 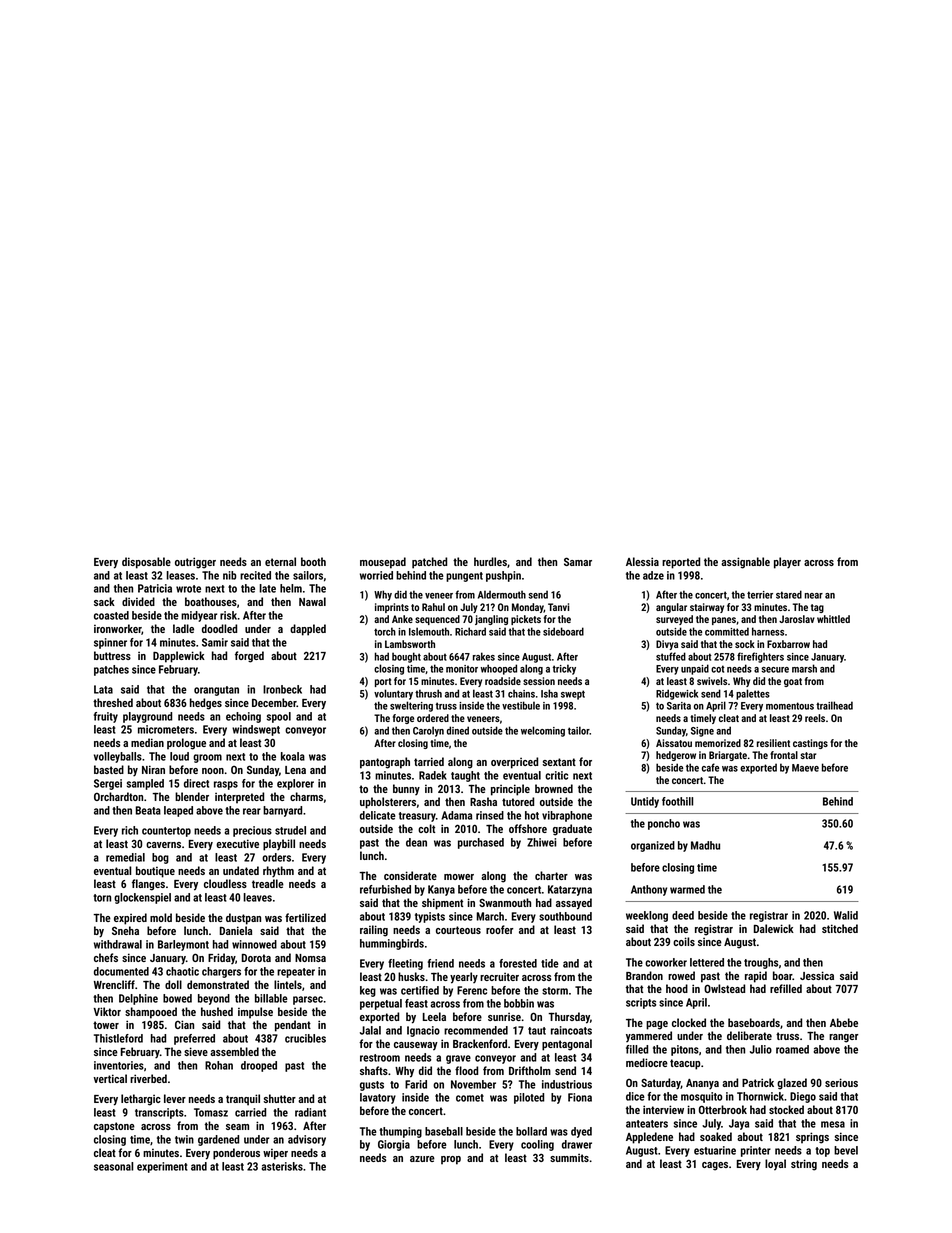 What do you see at coordinates (490, 561) in the screenshot?
I see `hurdles` at bounding box center [490, 561].
